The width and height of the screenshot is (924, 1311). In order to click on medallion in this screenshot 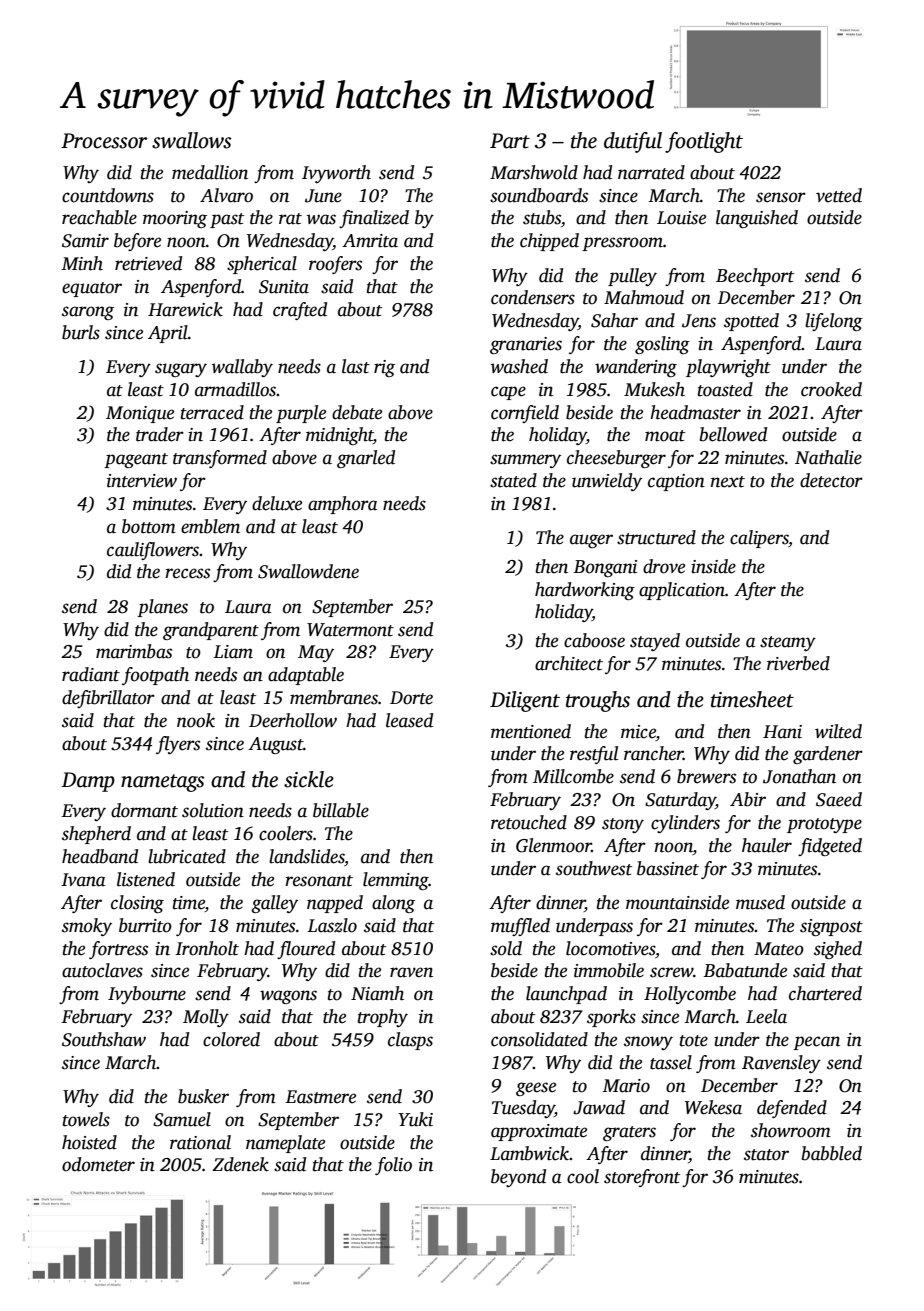, I will do `click(210, 172)`.
